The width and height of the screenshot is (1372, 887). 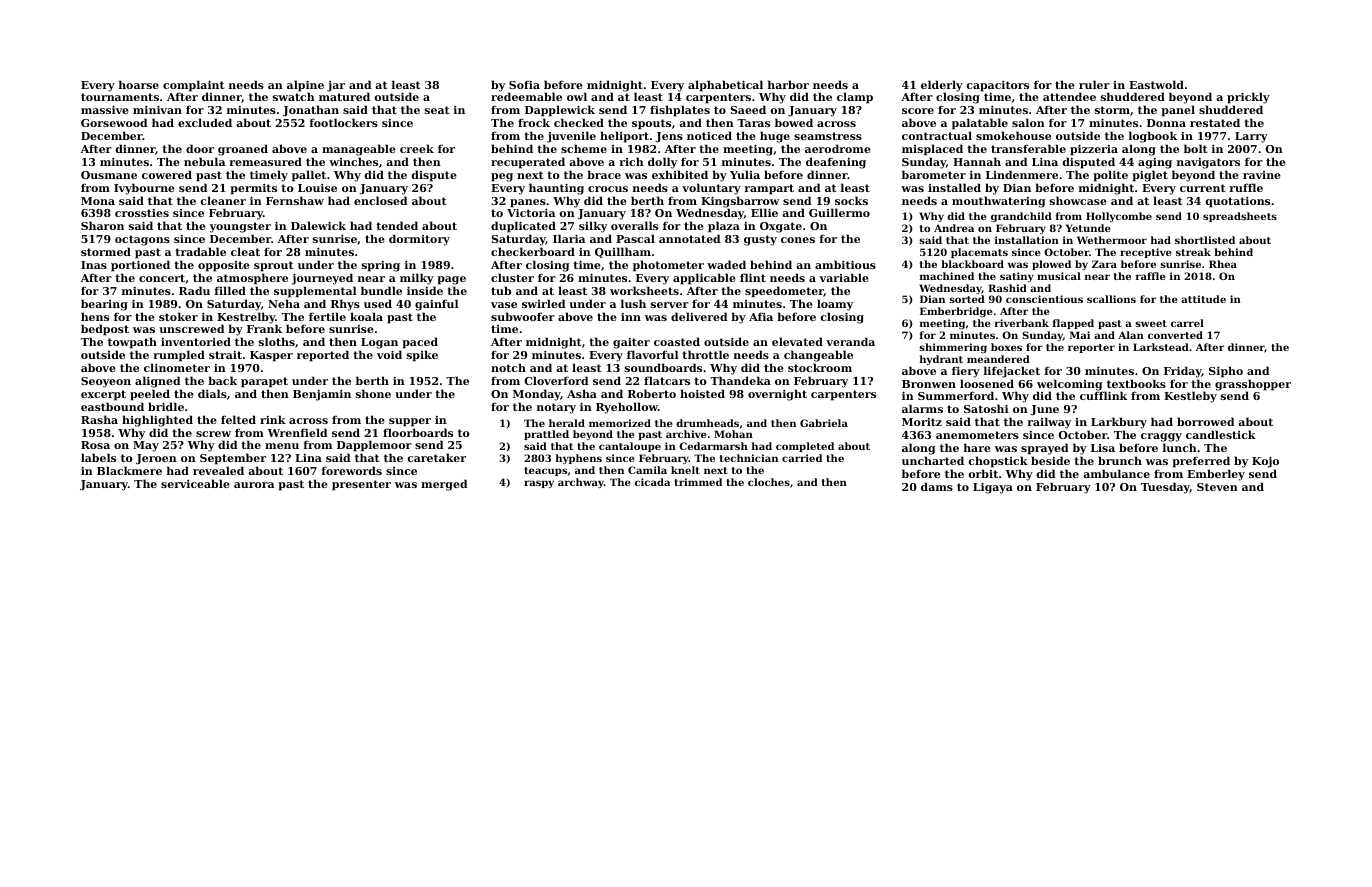 What do you see at coordinates (1195, 148) in the screenshot?
I see `bolt` at bounding box center [1195, 148].
